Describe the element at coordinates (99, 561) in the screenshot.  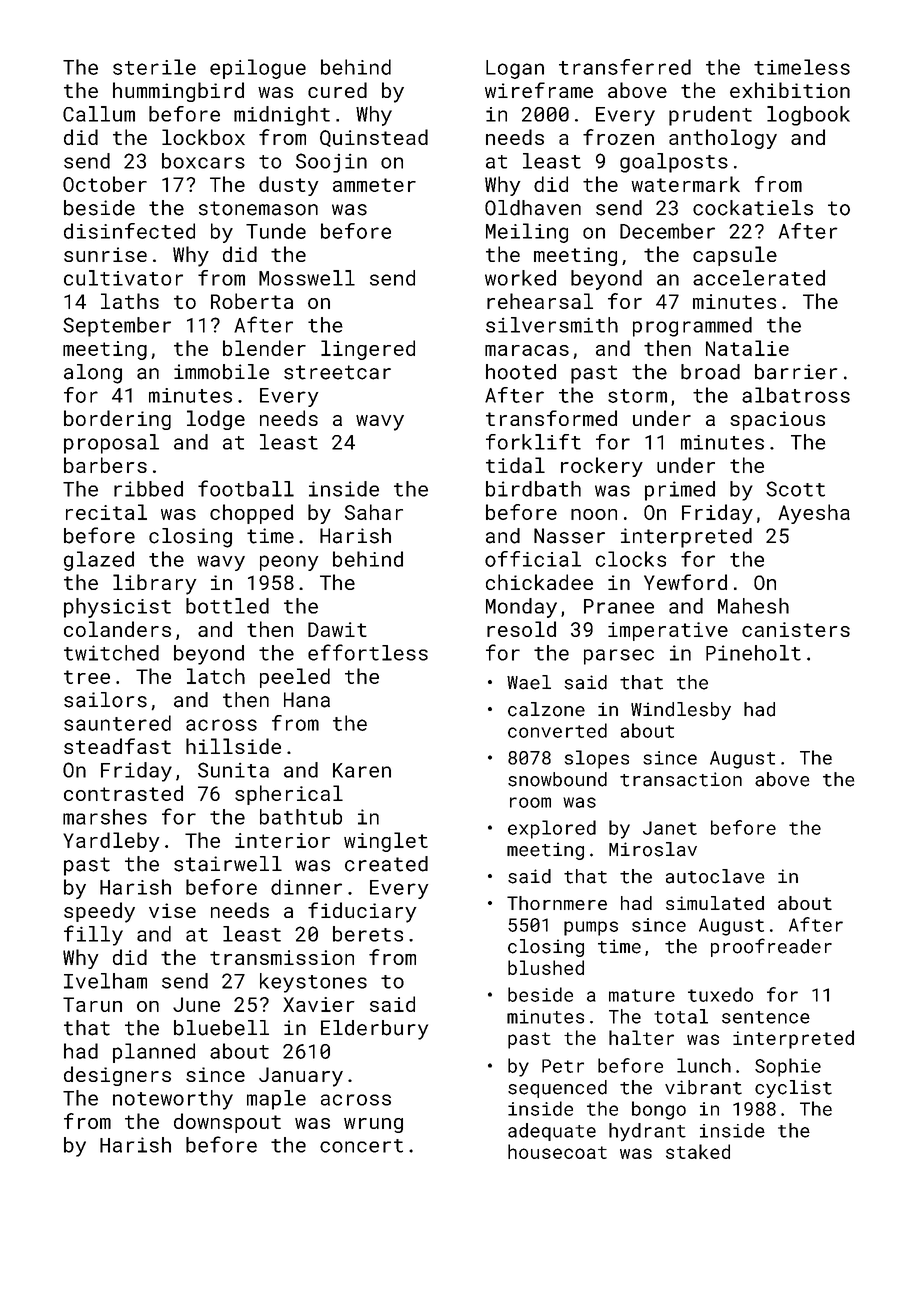
I see `glazed` at that location.
